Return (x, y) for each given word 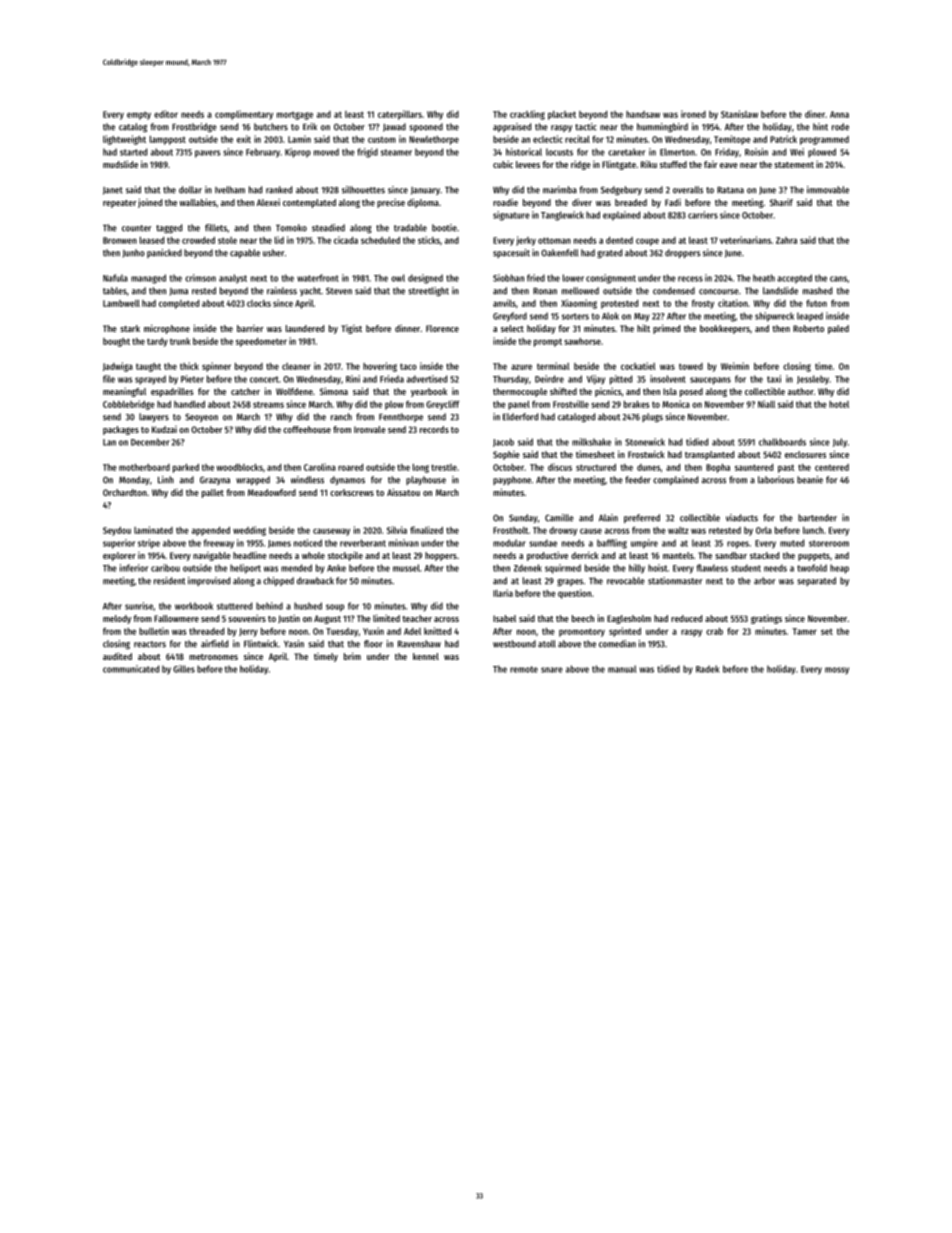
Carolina (320, 467)
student (746, 568)
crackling (527, 115)
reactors (150, 644)
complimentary (244, 115)
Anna (839, 114)
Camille (559, 518)
